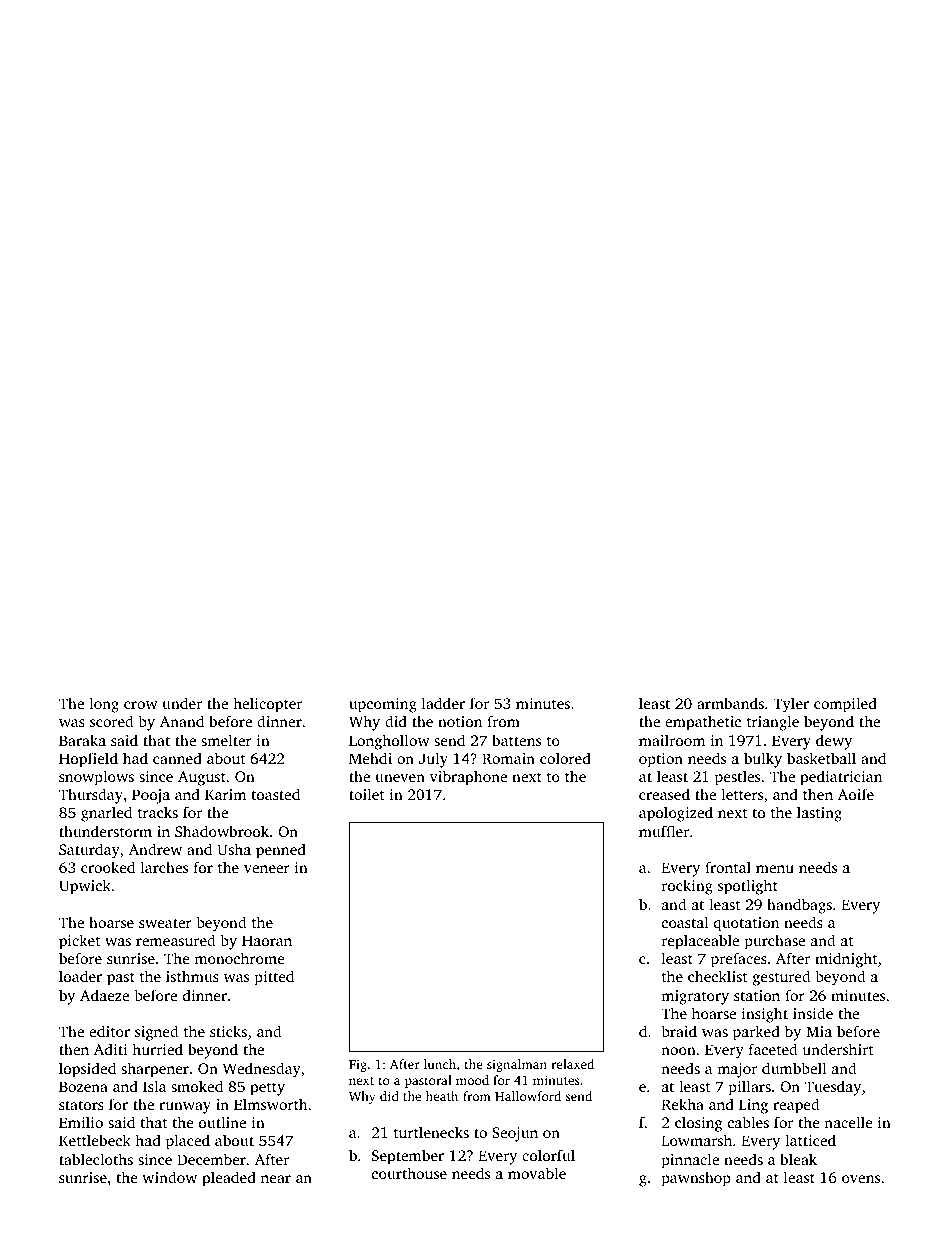 This page has height=1233, width=952. I want to click on frontal, so click(728, 867).
